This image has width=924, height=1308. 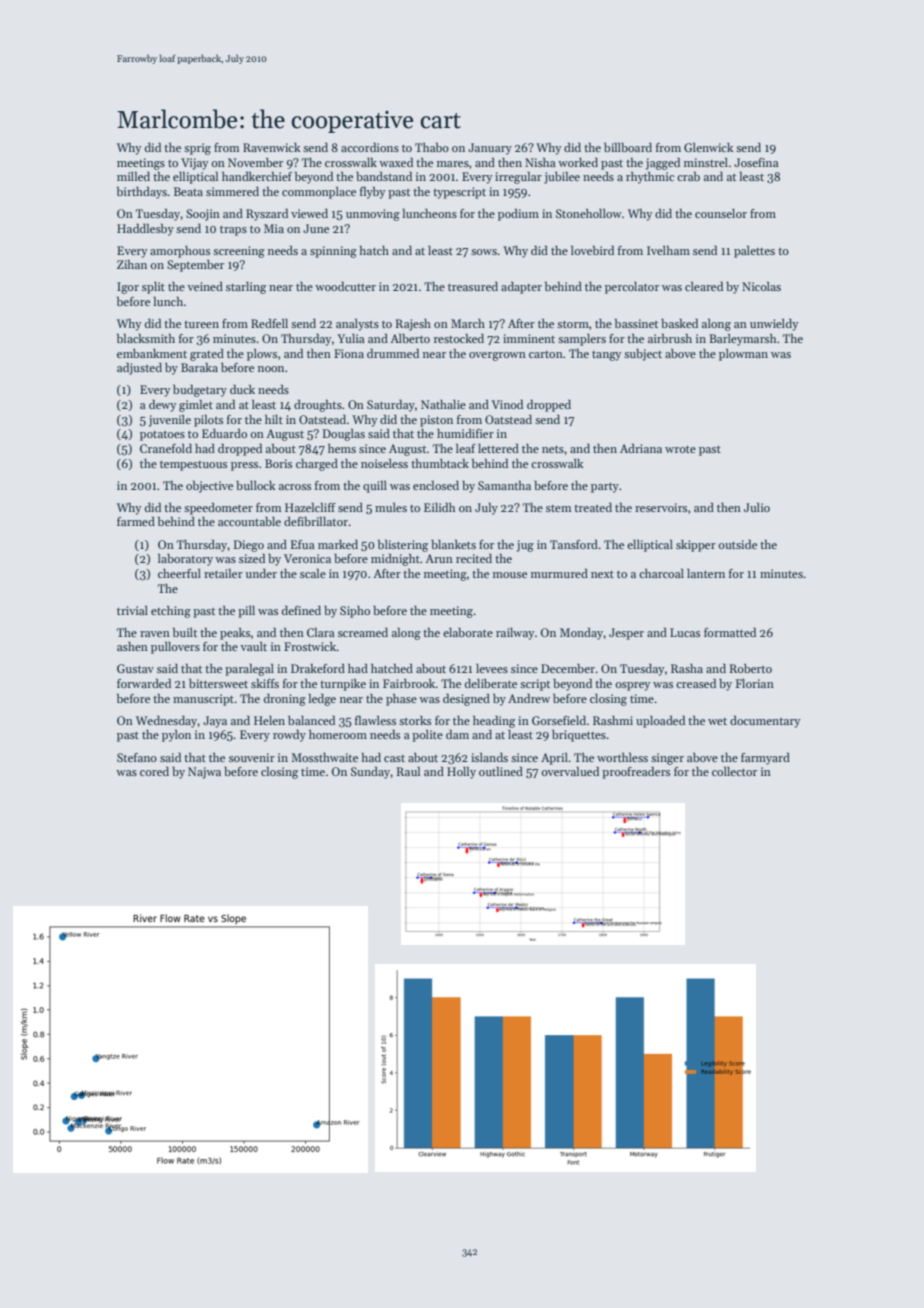 What do you see at coordinates (439, 558) in the image?
I see `Arun` at bounding box center [439, 558].
